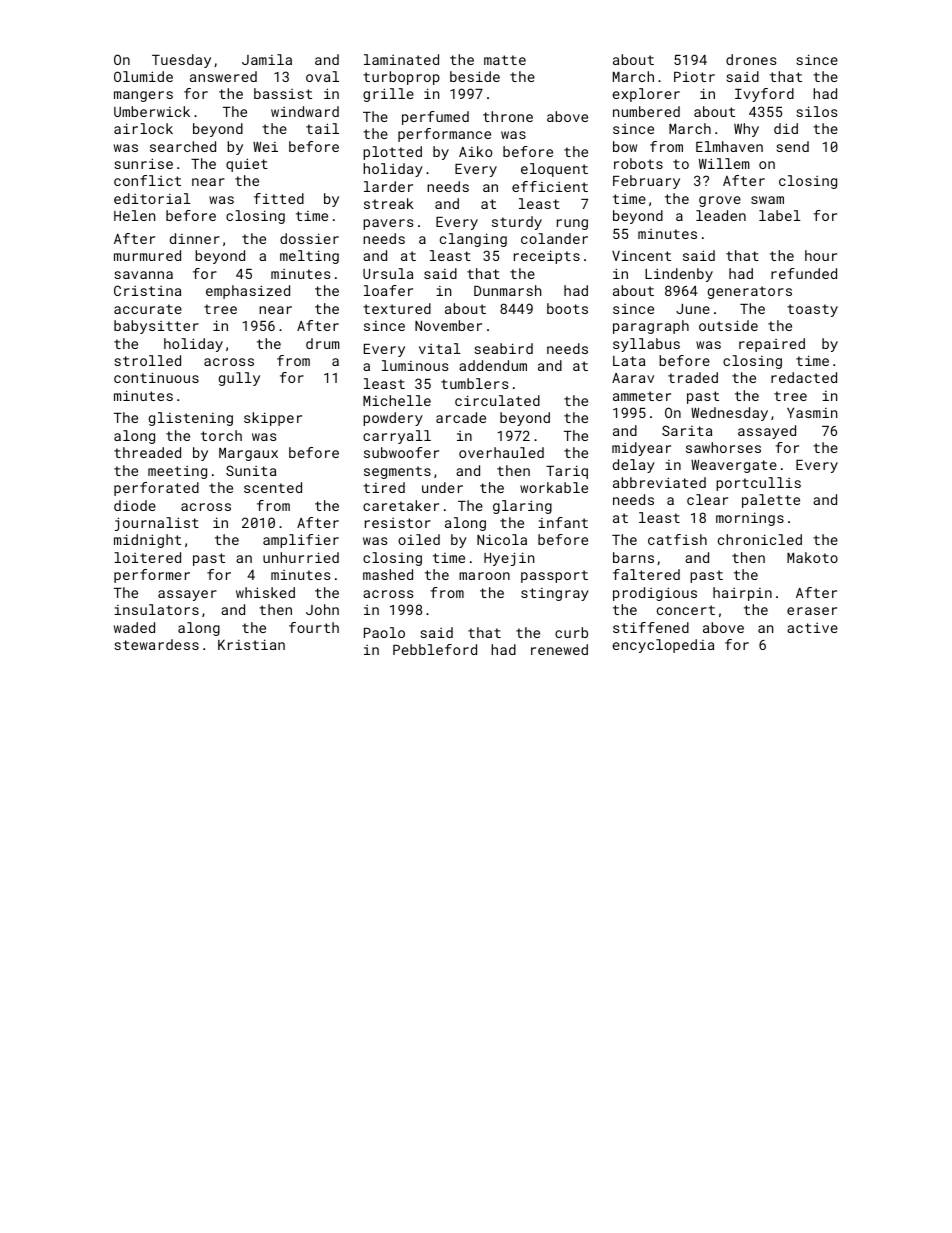 Image resolution: width=952 pixels, height=1233 pixels. Describe the element at coordinates (559, 649) in the screenshot. I see `renewed` at that location.
